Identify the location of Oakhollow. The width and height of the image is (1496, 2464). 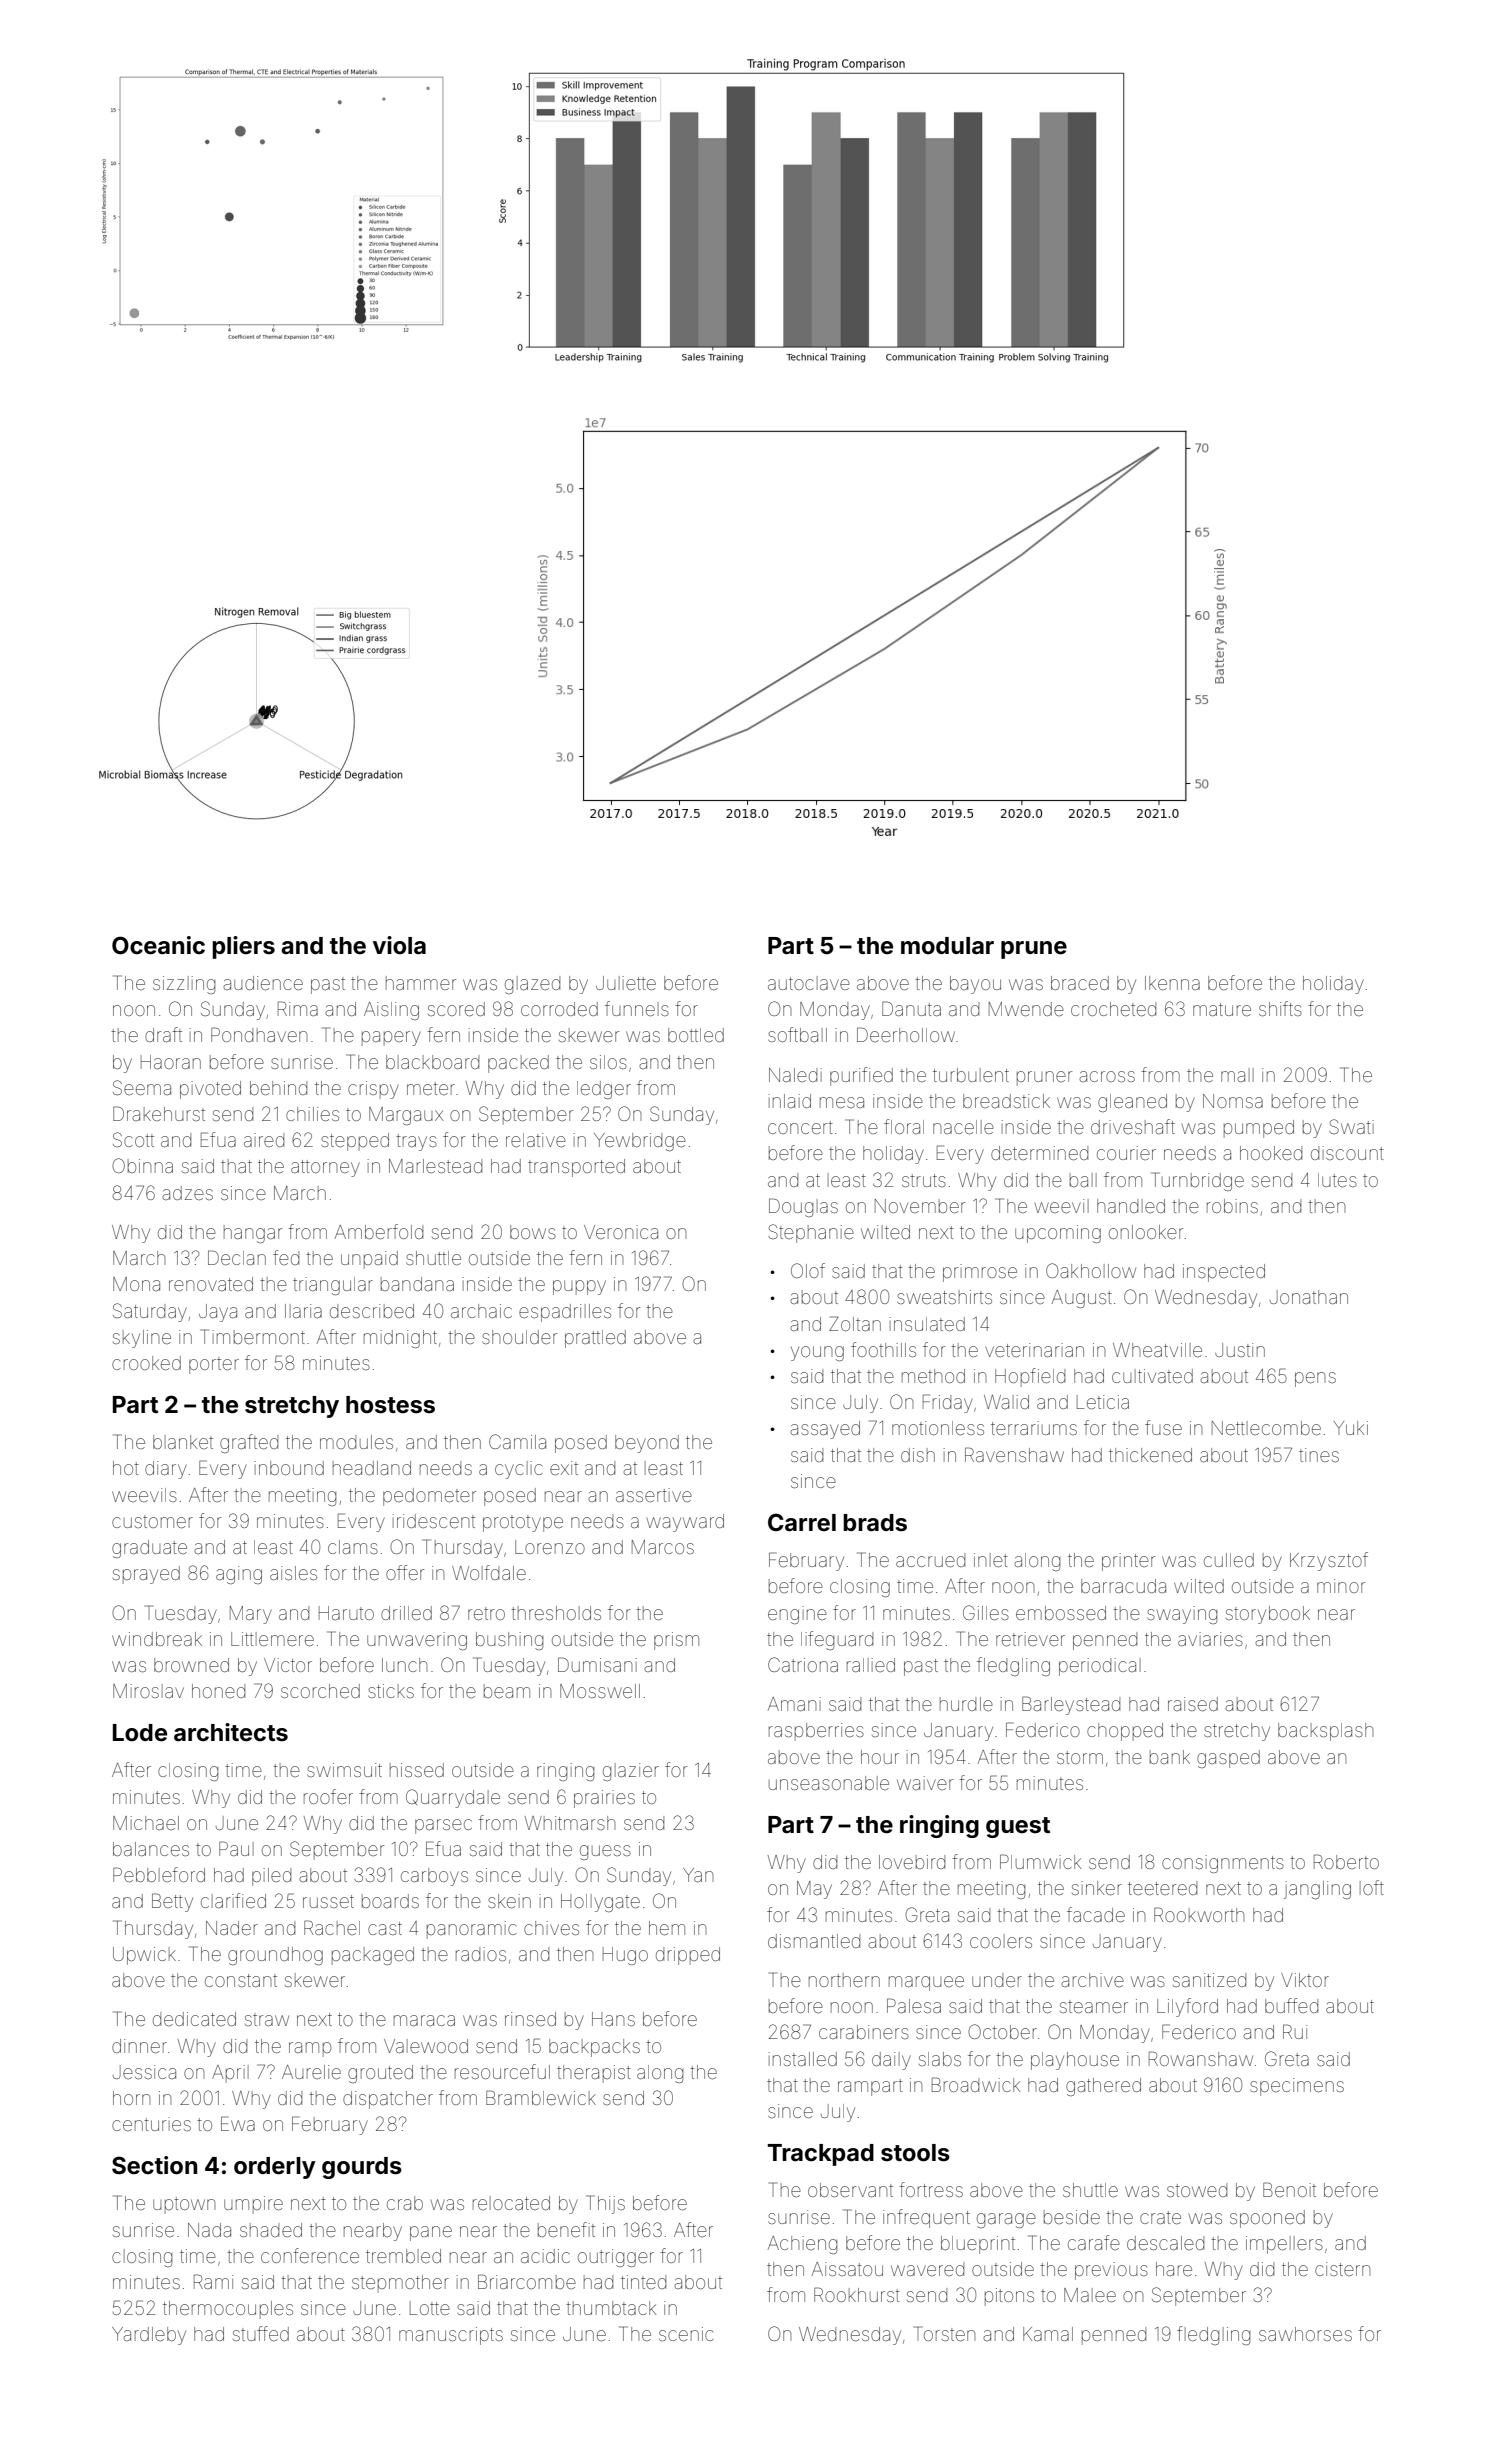
(1091, 1270).
